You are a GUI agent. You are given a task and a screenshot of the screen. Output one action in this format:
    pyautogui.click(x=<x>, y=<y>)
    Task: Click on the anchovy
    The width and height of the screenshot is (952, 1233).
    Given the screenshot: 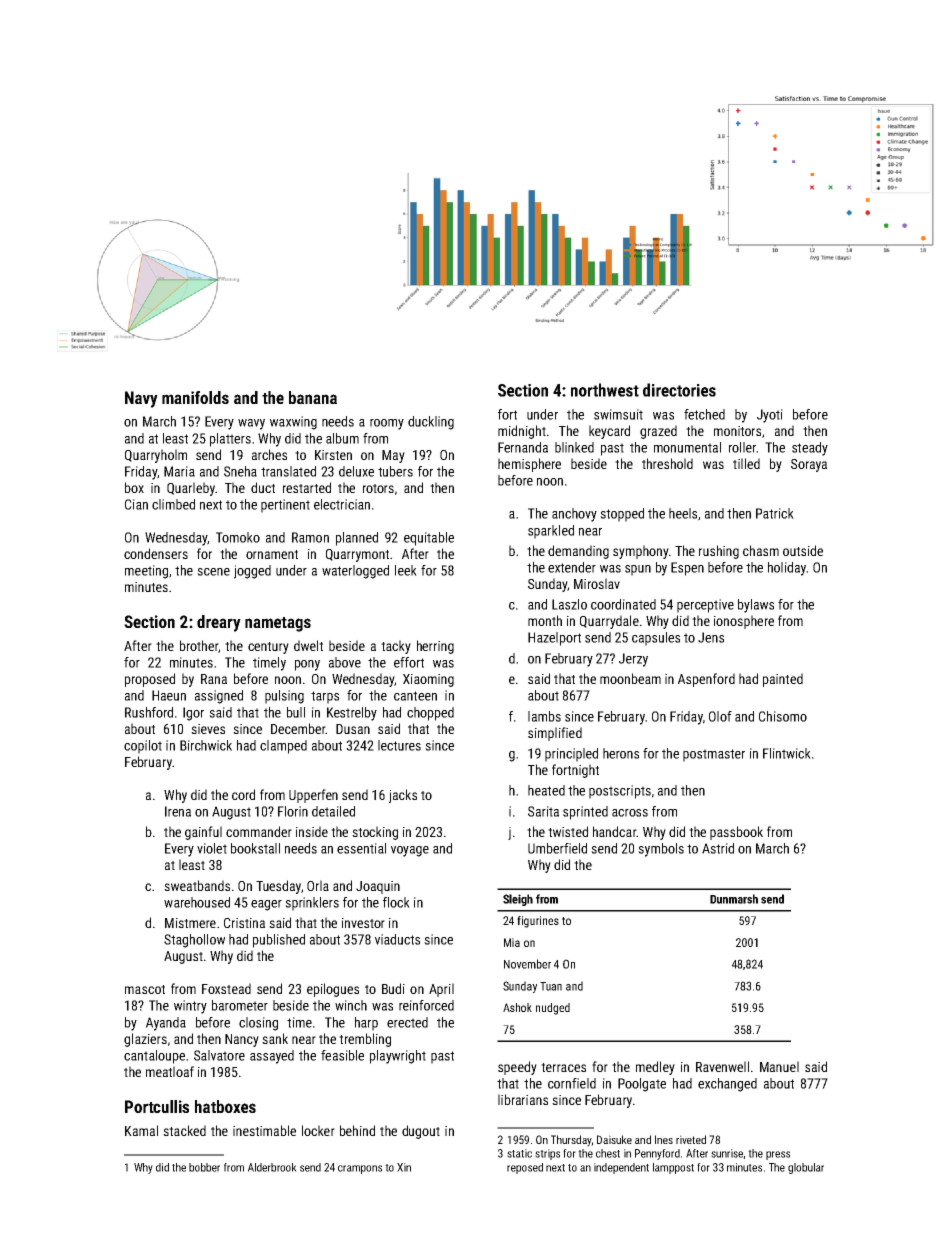 What is the action you would take?
    pyautogui.click(x=574, y=515)
